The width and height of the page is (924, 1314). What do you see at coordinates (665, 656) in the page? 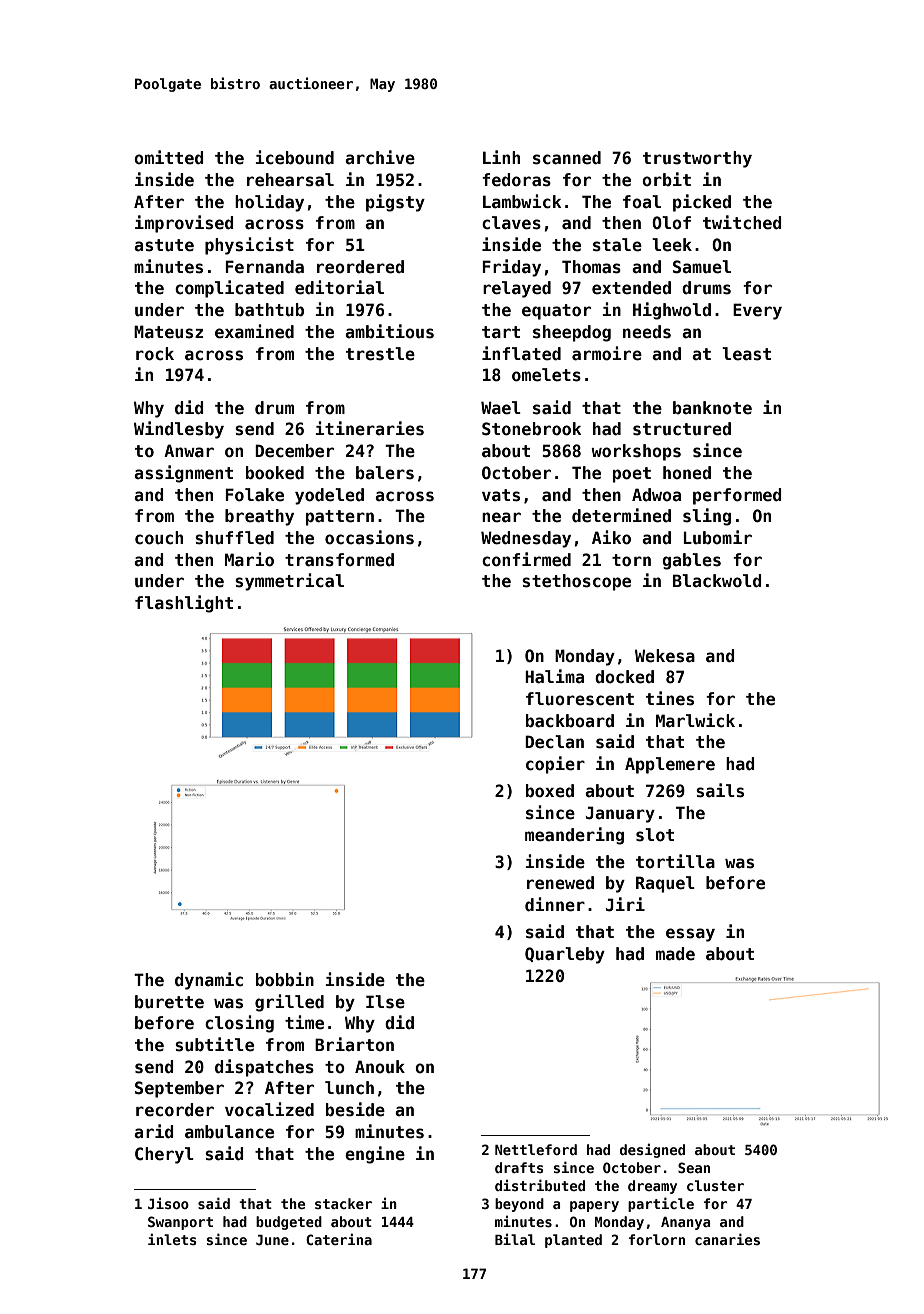
I see `Wekesa` at bounding box center [665, 656].
